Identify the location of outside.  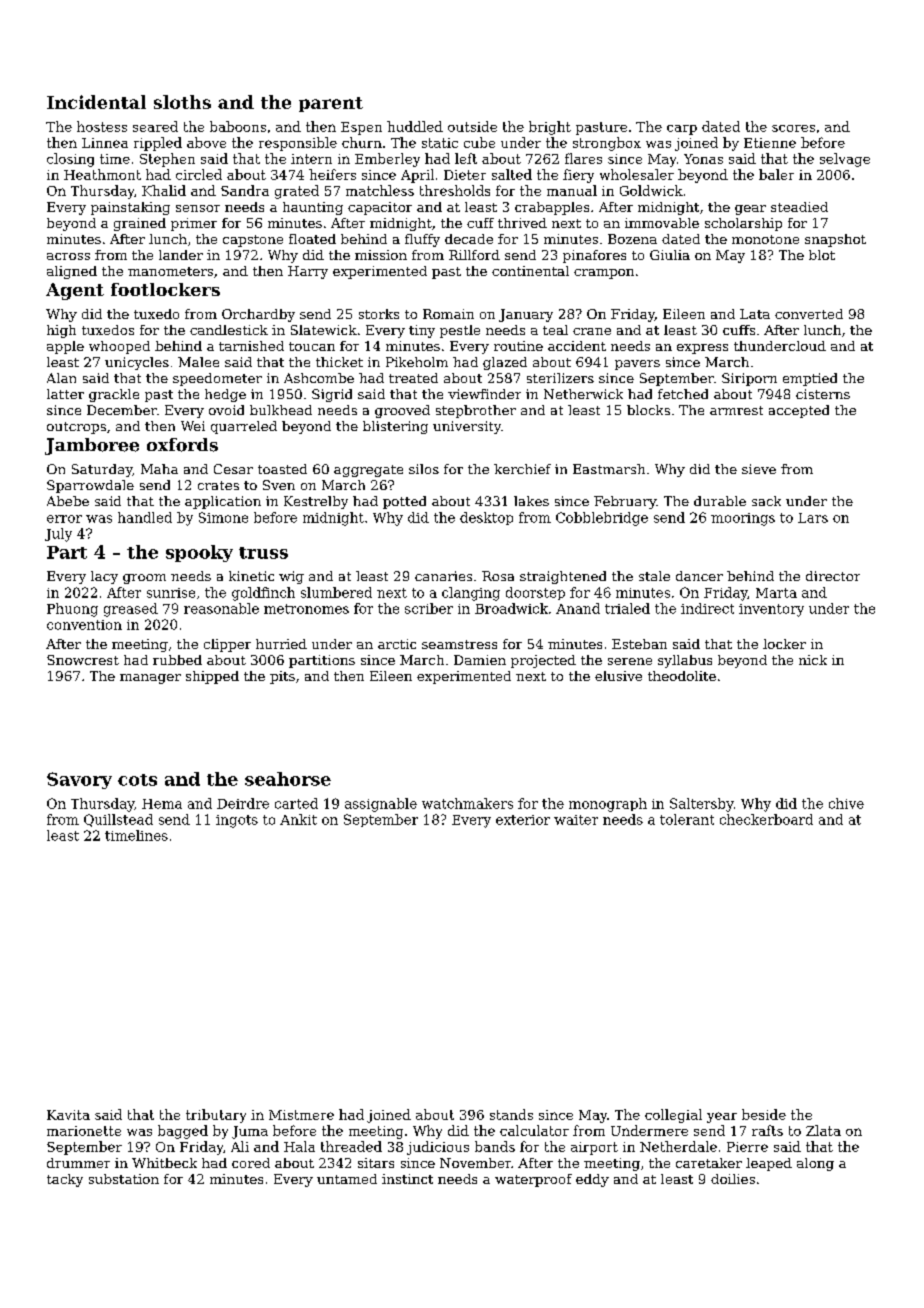
(472, 126).
